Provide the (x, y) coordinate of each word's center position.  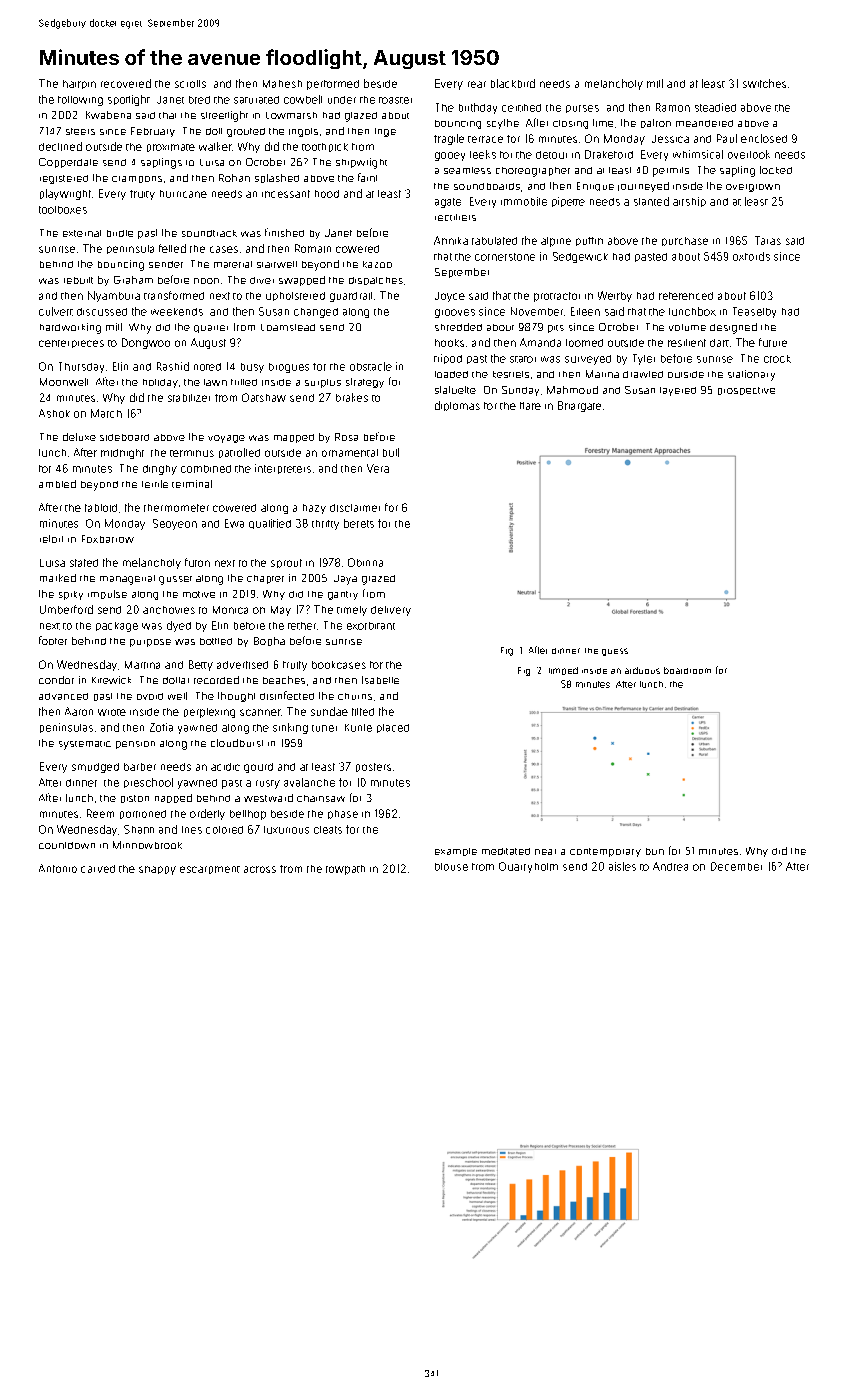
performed (333, 85)
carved (98, 869)
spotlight (129, 100)
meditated (506, 851)
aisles (622, 866)
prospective (746, 391)
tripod (448, 359)
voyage (226, 439)
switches (764, 83)
